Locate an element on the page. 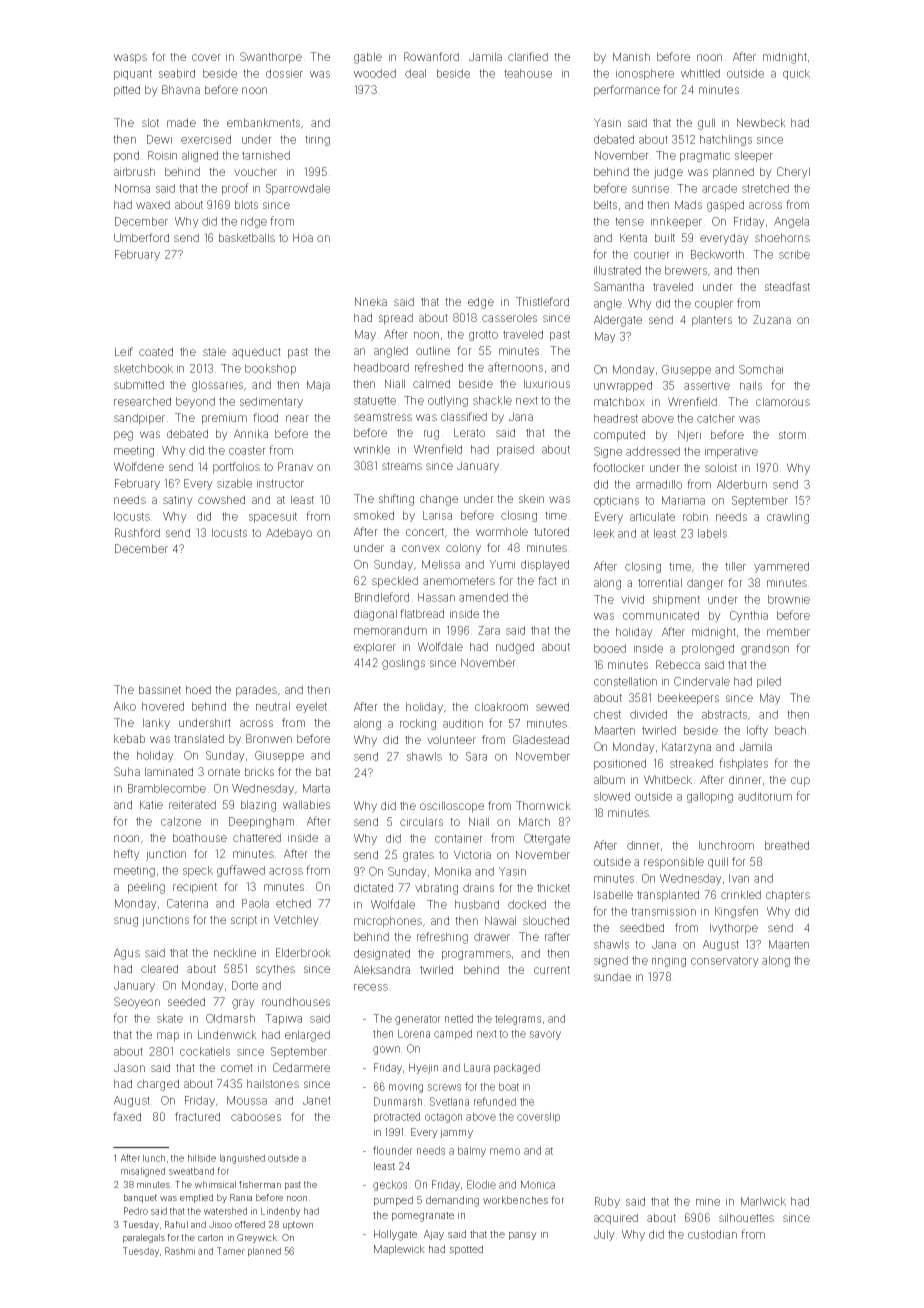 The width and height of the image is (924, 1308). quick is located at coordinates (796, 74).
